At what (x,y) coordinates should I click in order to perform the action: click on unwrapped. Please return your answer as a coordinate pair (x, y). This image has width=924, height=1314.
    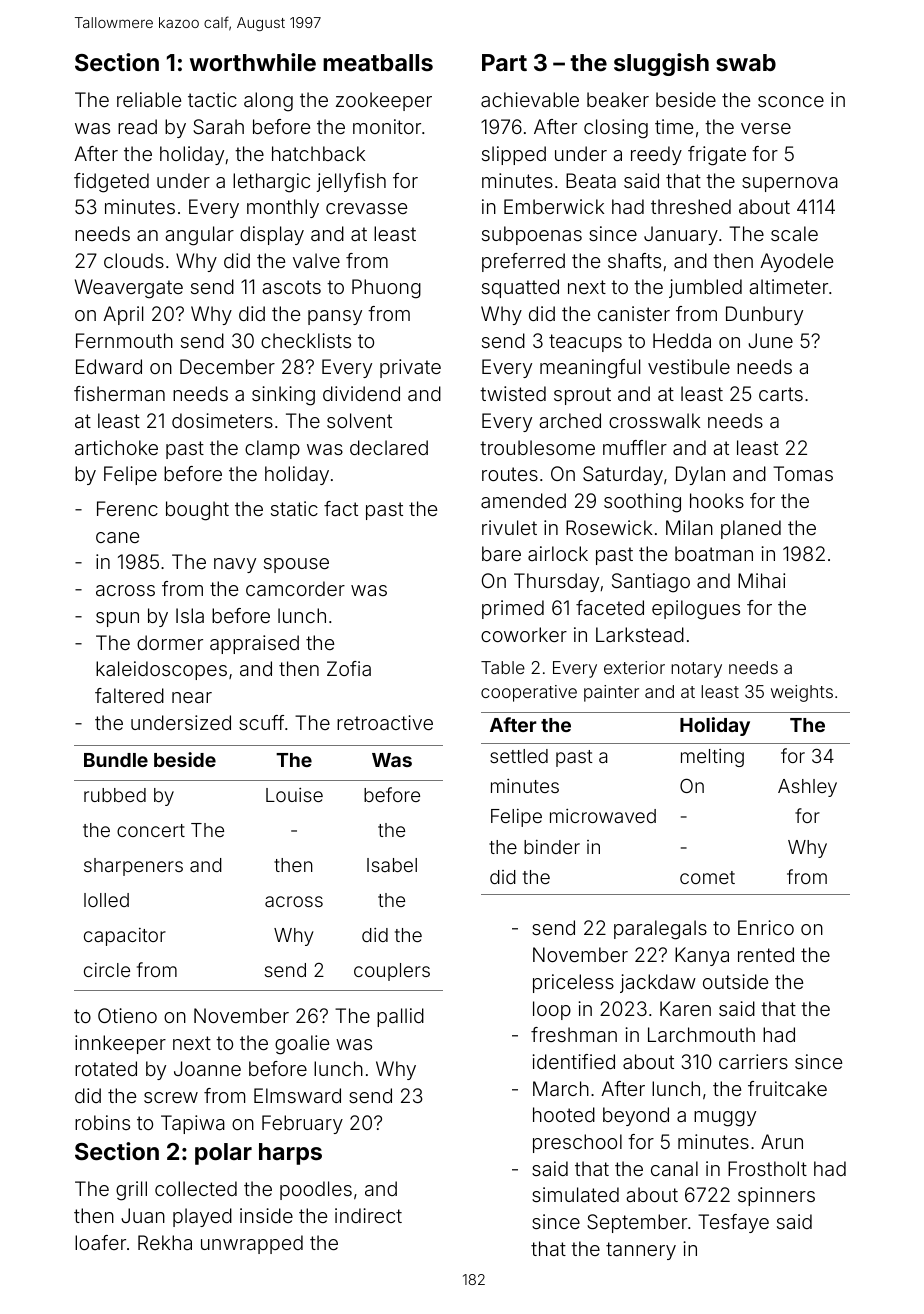
    Looking at the image, I should click on (252, 1244).
